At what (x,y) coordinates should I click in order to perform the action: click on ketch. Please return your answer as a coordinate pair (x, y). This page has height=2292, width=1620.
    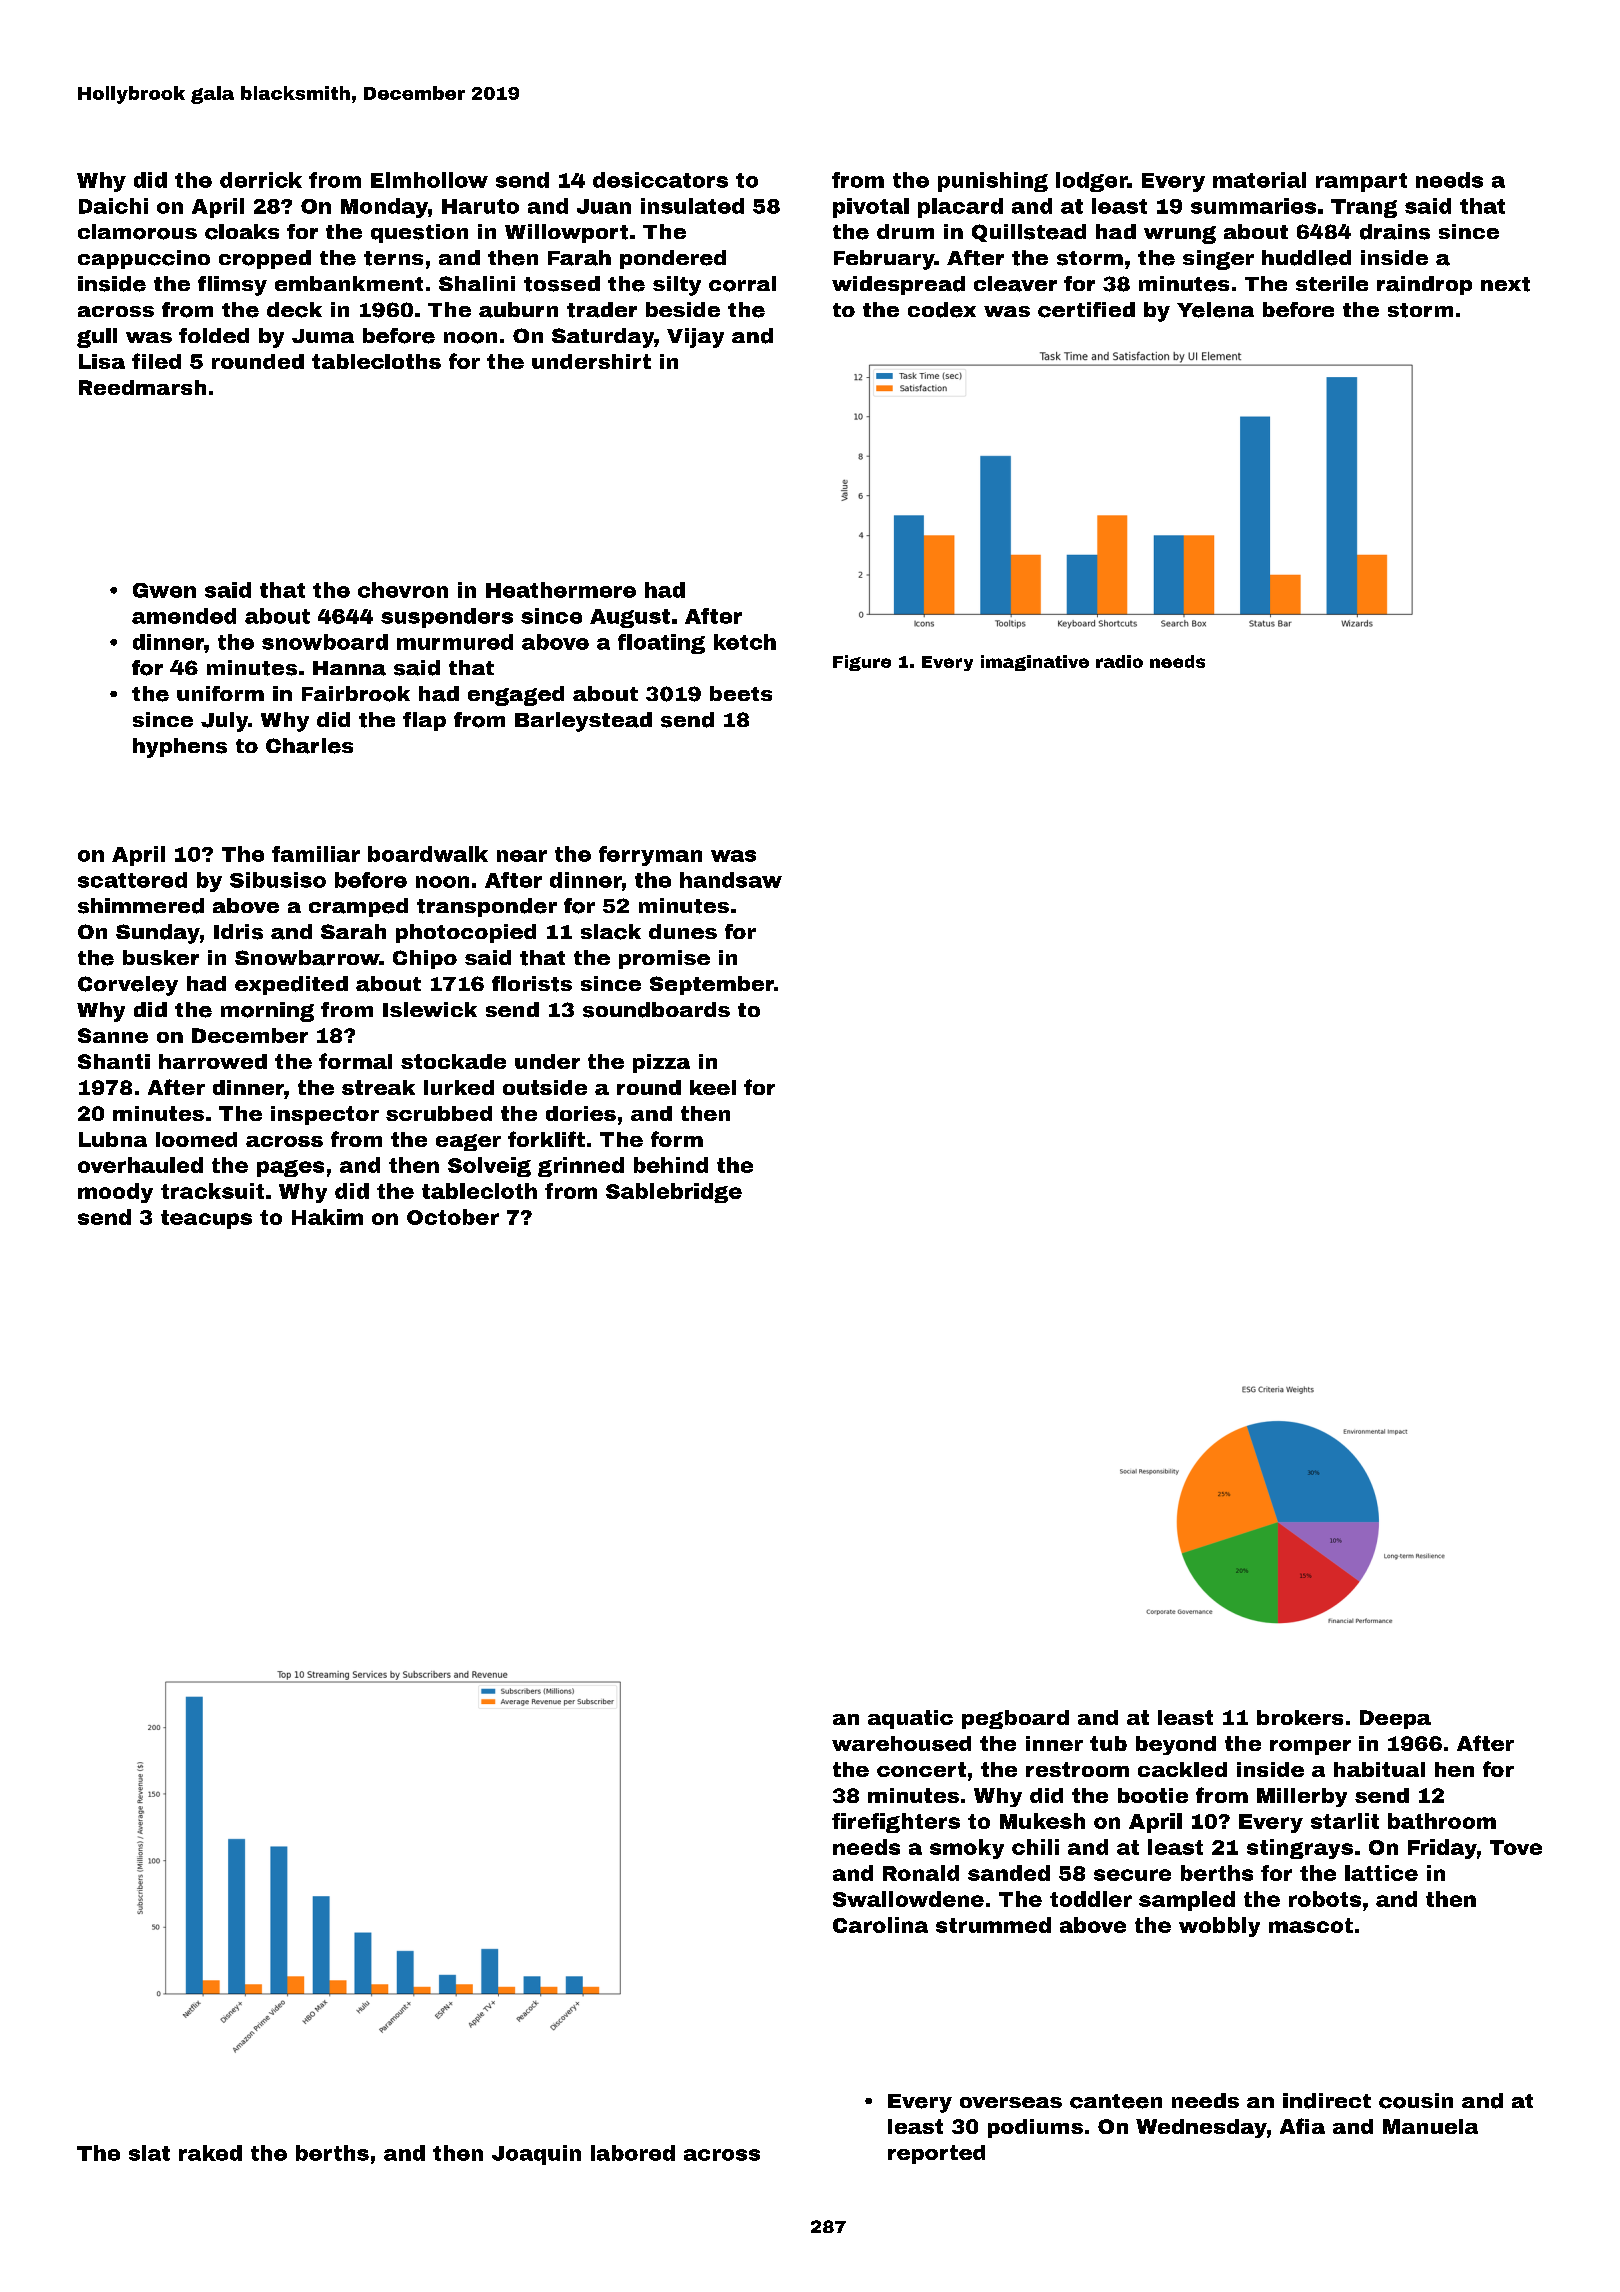
    Looking at the image, I should click on (745, 642).
